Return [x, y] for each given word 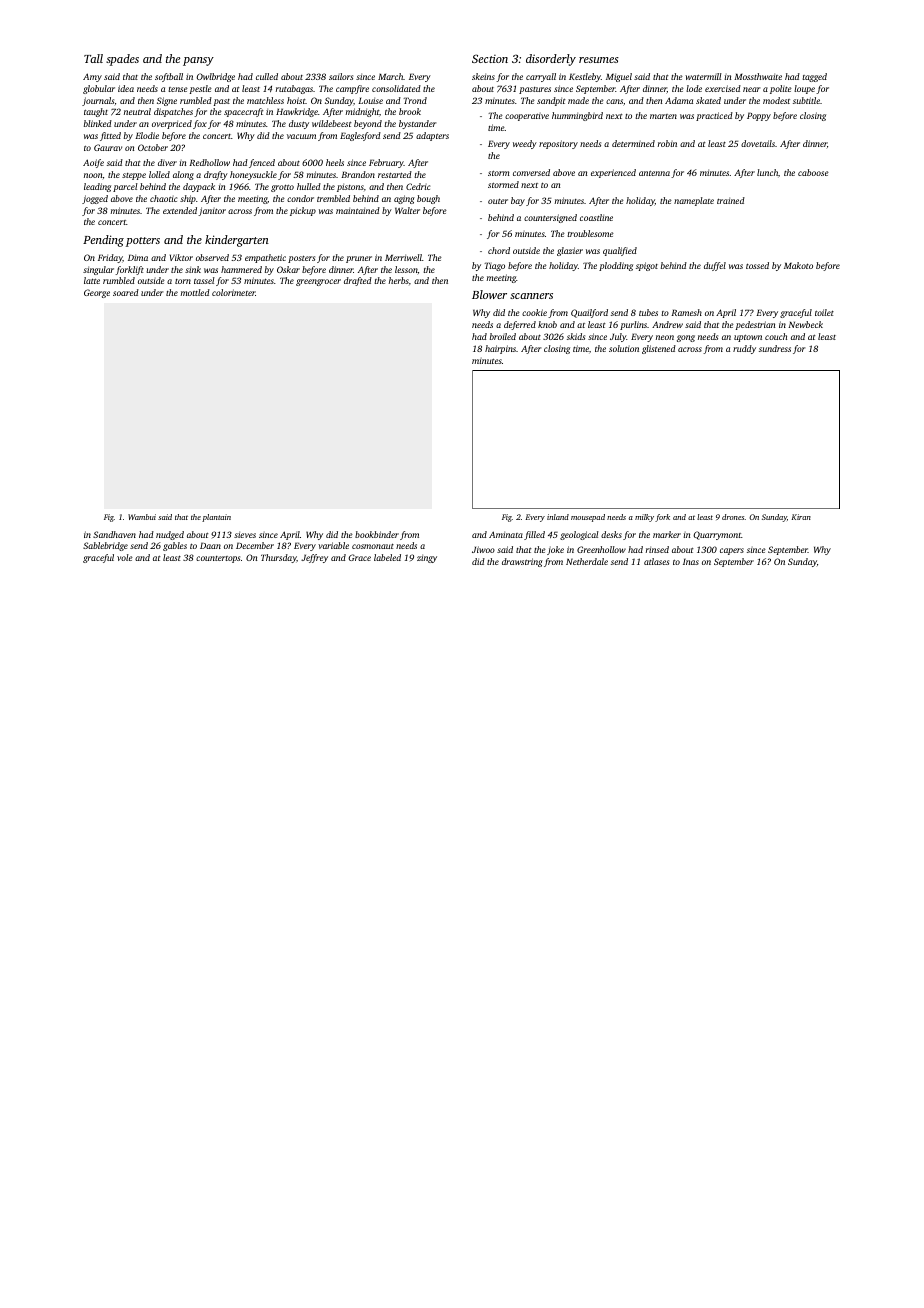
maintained [358, 210]
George [97, 293]
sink [193, 269]
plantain [216, 518]
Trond [415, 100]
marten [663, 116]
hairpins [500, 349]
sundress [775, 348]
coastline [596, 217]
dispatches [173, 112]
